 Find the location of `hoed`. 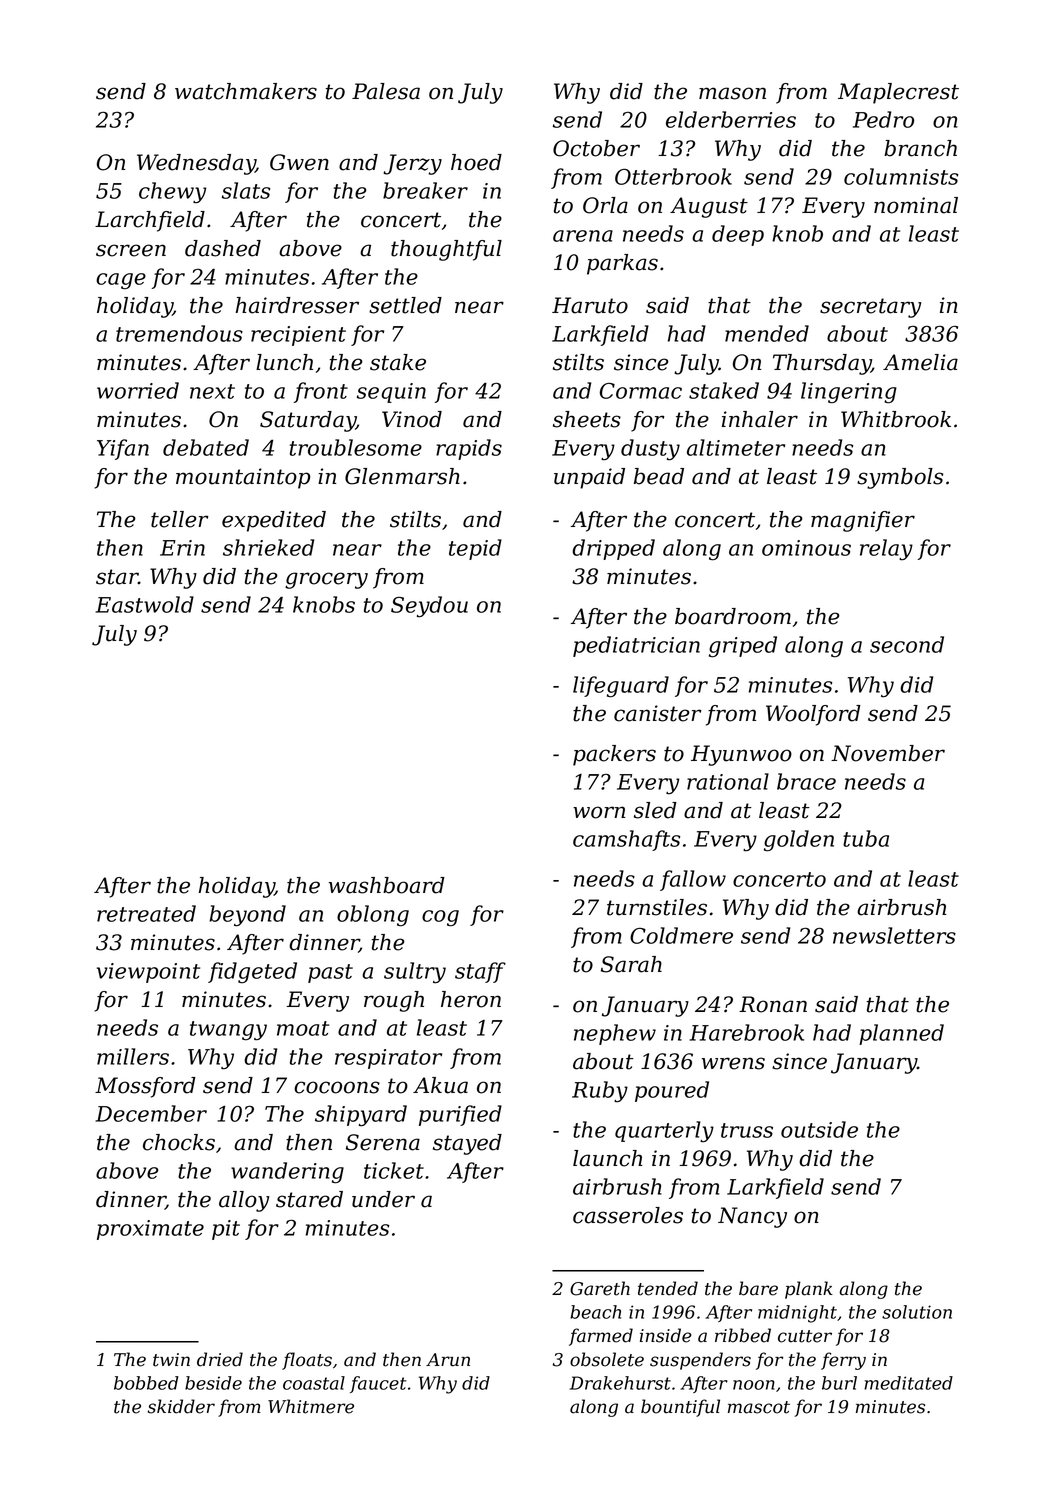

hoed is located at coordinates (476, 162).
